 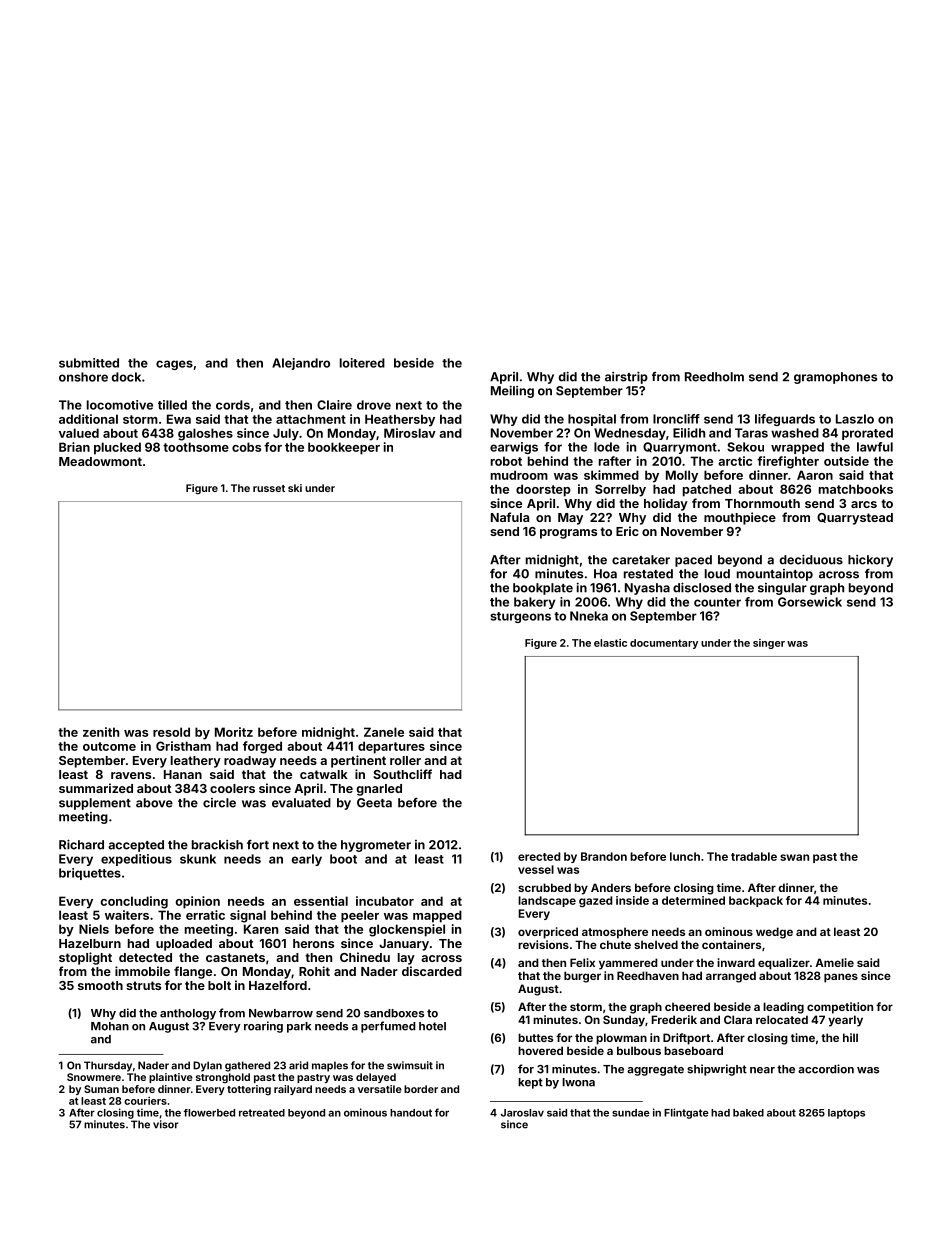 What do you see at coordinates (604, 856) in the screenshot?
I see `Brandon` at bounding box center [604, 856].
